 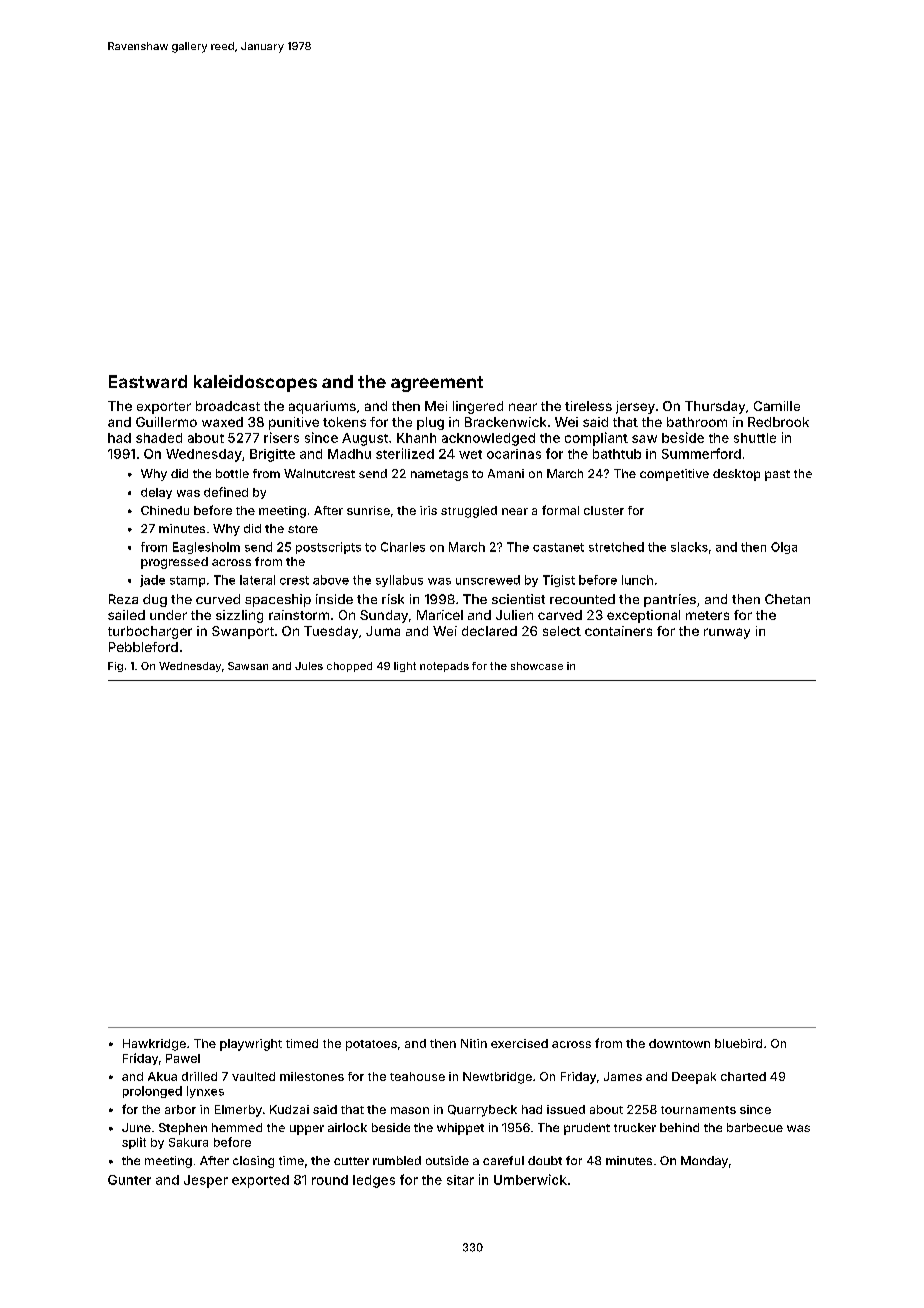 I want to click on agreement, so click(x=437, y=384).
